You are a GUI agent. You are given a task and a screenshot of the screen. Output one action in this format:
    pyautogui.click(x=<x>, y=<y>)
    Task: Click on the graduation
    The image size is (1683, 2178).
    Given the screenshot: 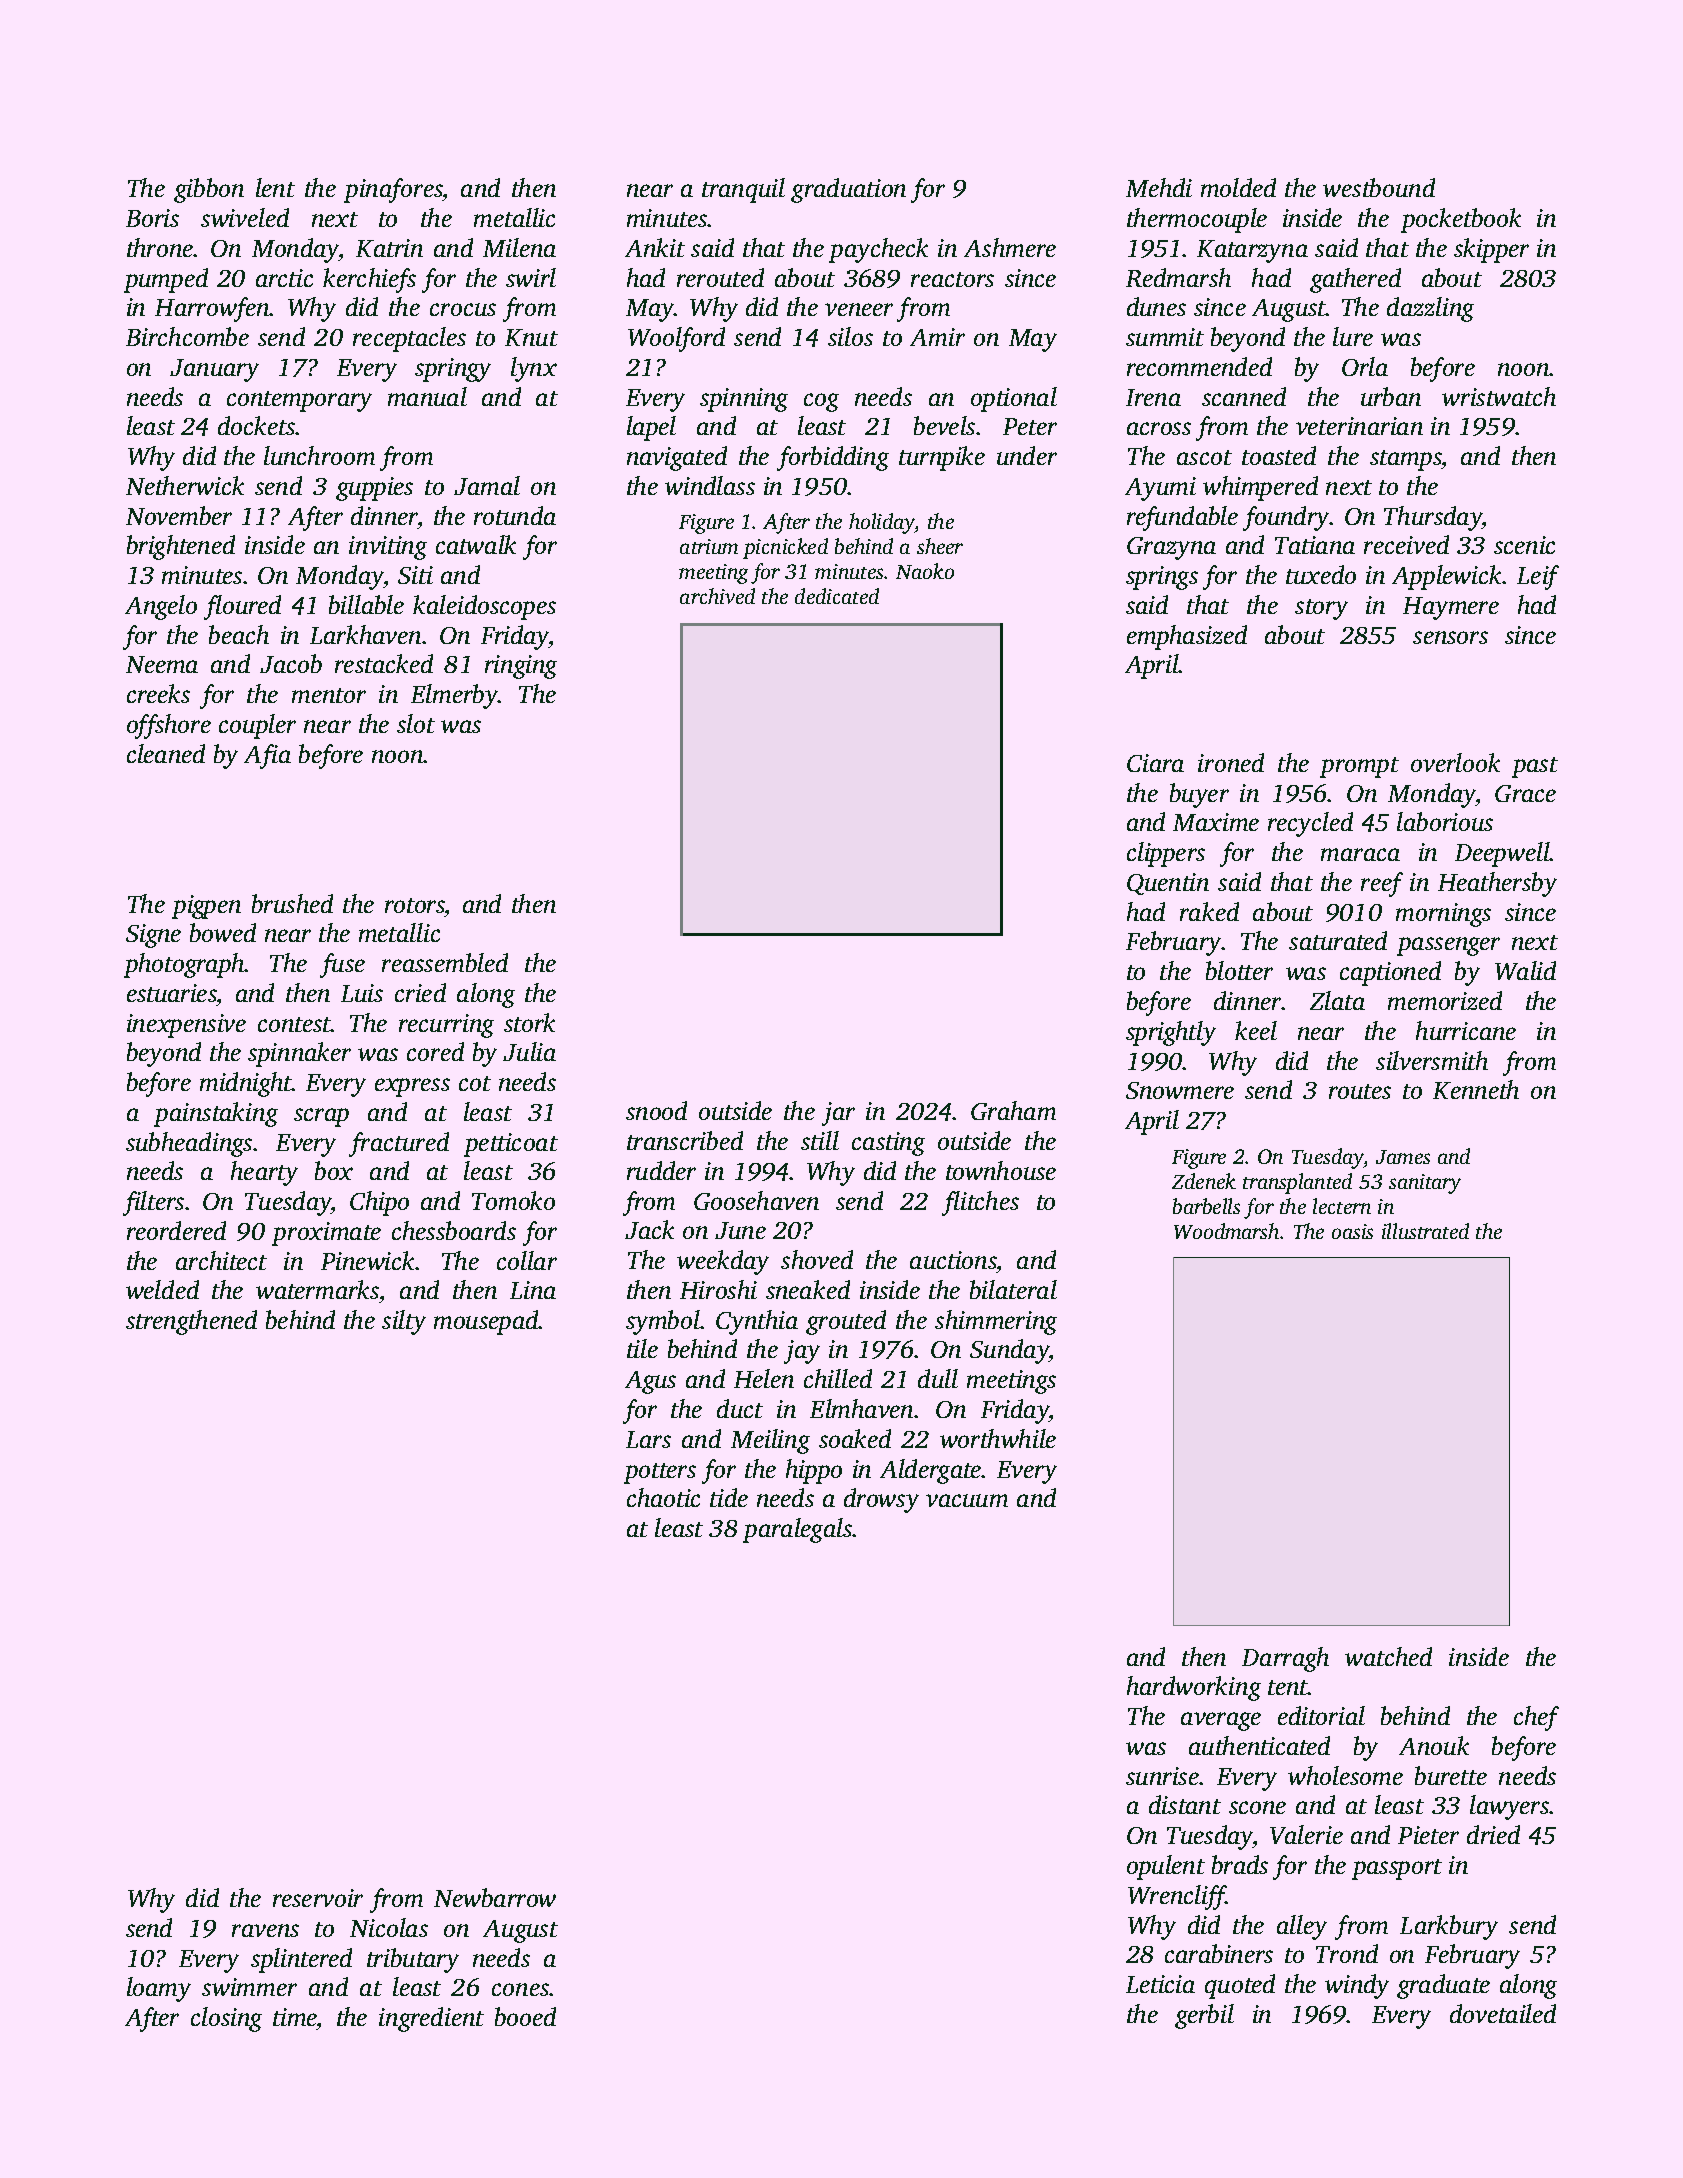 What is the action you would take?
    pyautogui.click(x=848, y=190)
